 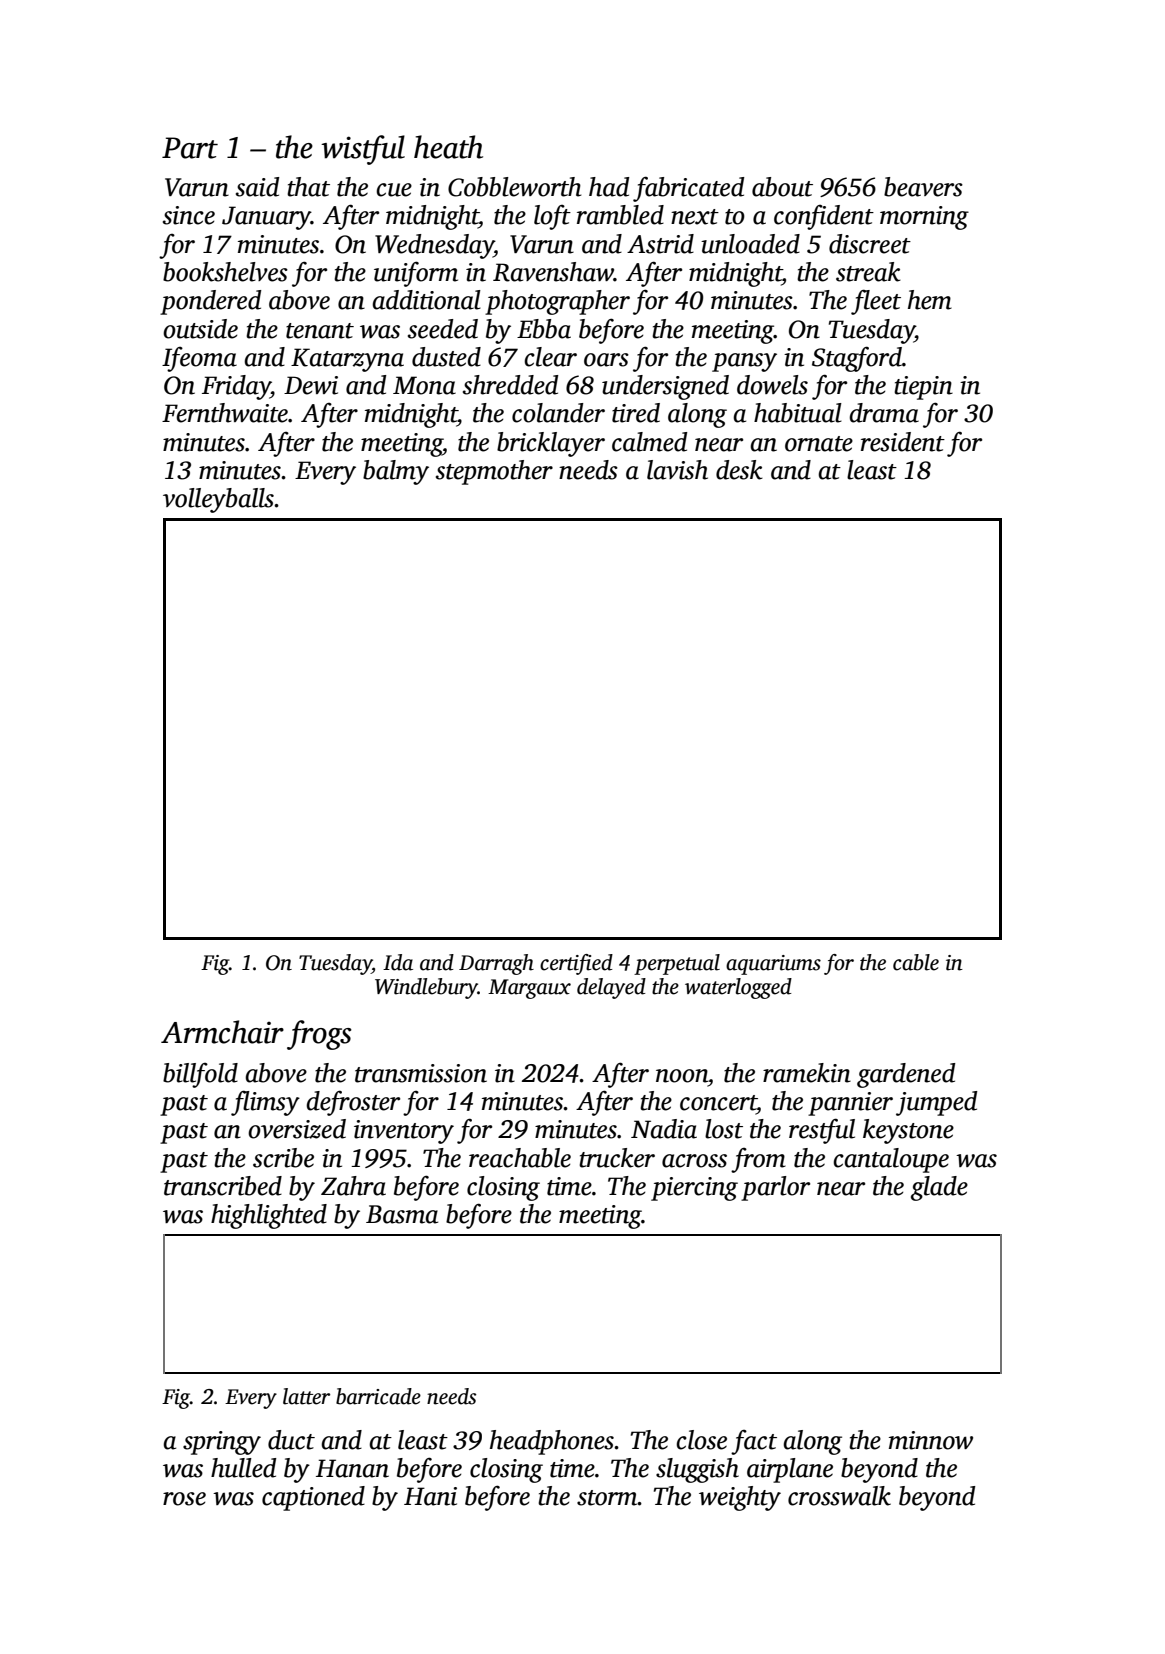 What do you see at coordinates (677, 964) in the page?
I see `perpetual` at bounding box center [677, 964].
